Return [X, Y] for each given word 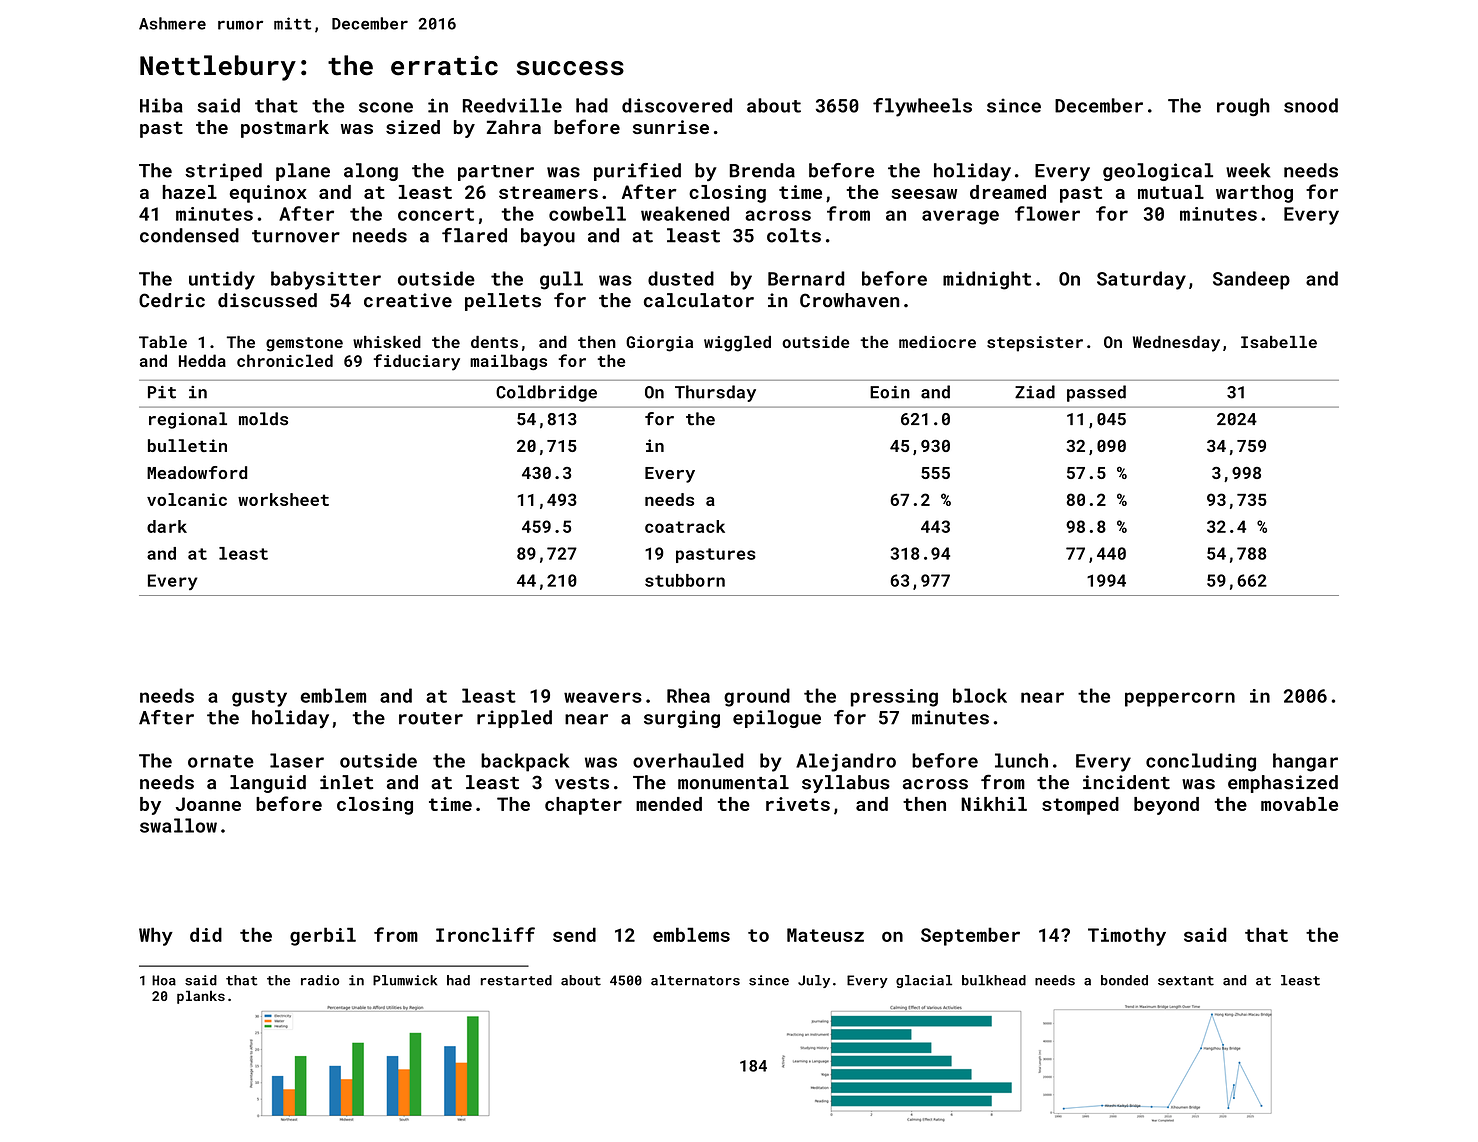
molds [263, 419]
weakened [685, 213]
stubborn [685, 580]
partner [496, 173]
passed [1096, 393]
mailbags [508, 362]
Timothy [1127, 936]
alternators [695, 980]
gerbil [323, 936]
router [431, 718]
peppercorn [1180, 699]
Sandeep [1251, 280]
